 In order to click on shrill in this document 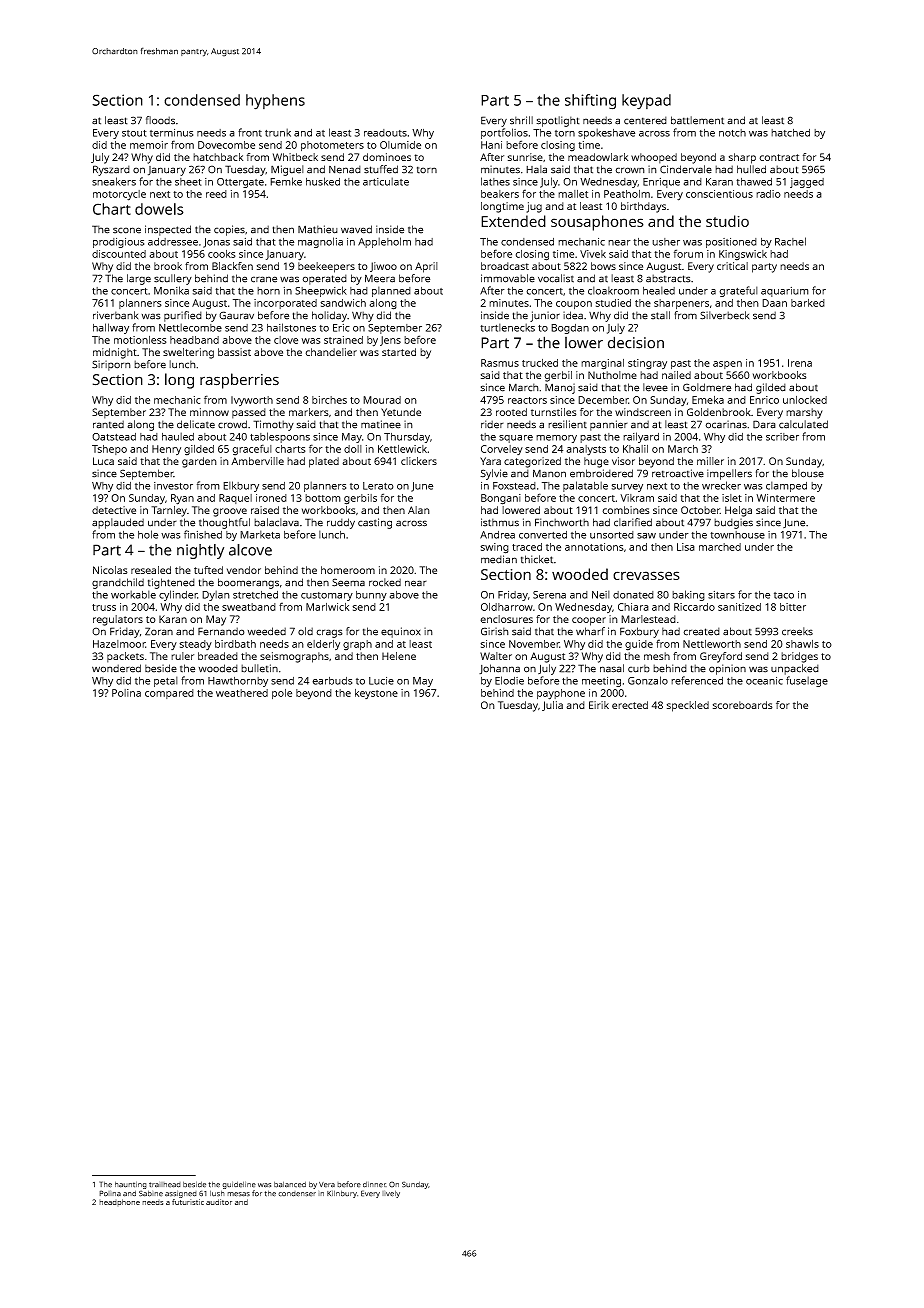, I will do `click(521, 120)`.
